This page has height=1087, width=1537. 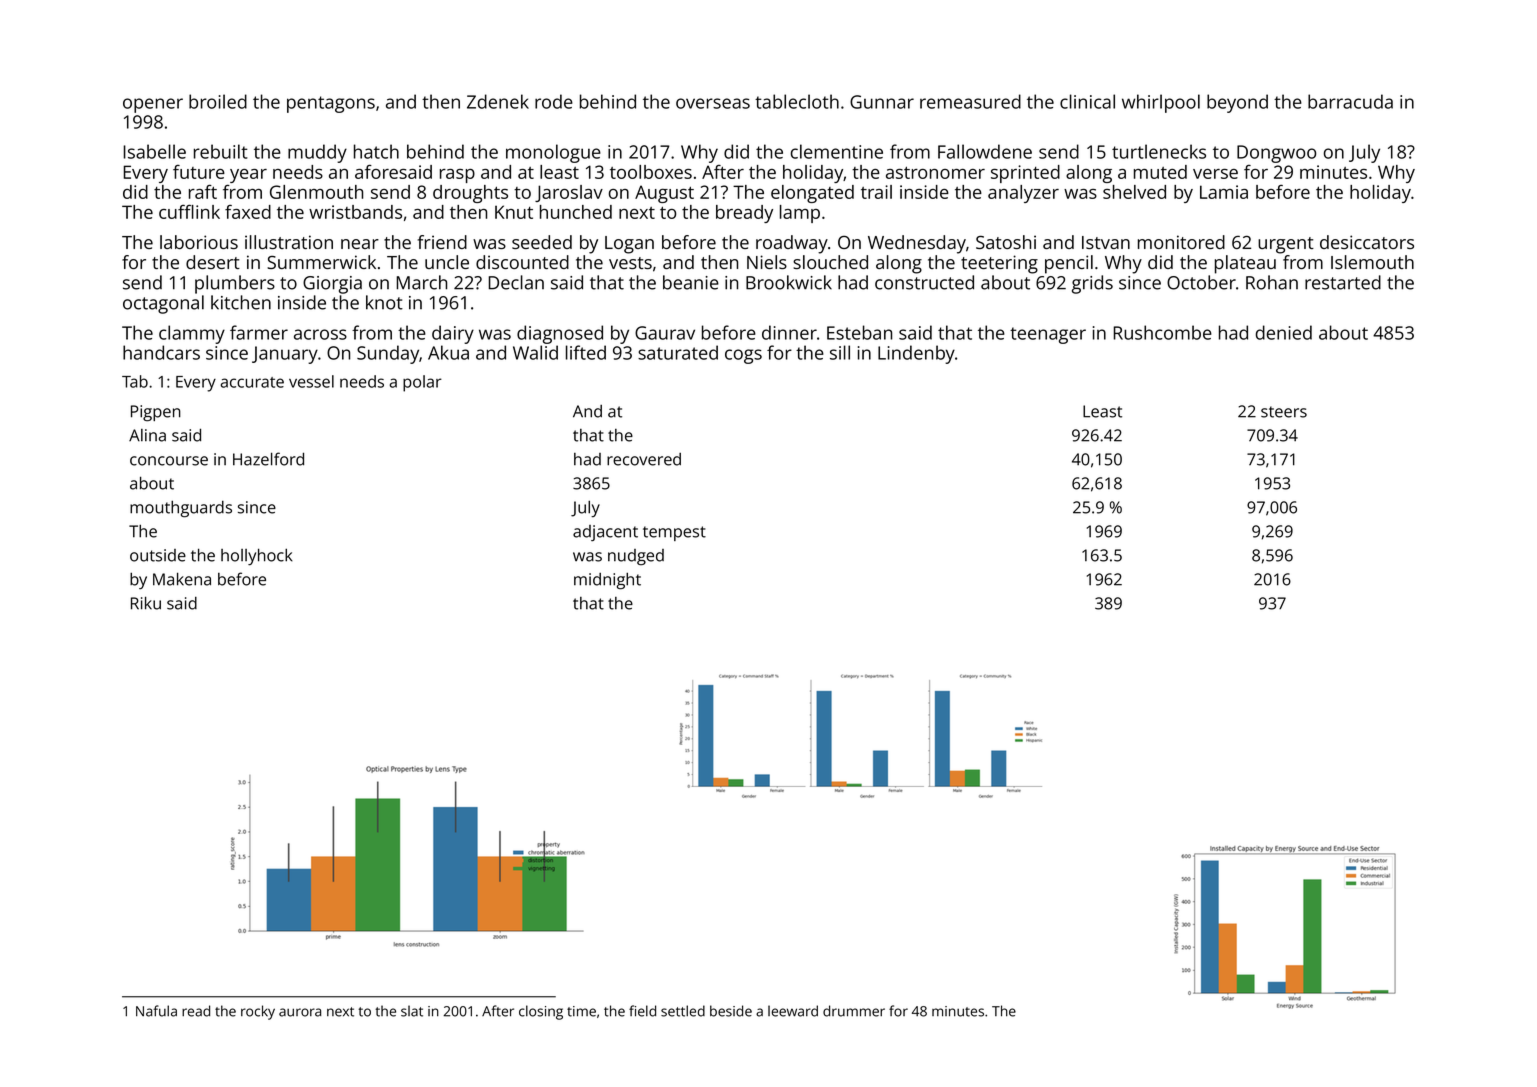 I want to click on nudged, so click(x=636, y=557).
